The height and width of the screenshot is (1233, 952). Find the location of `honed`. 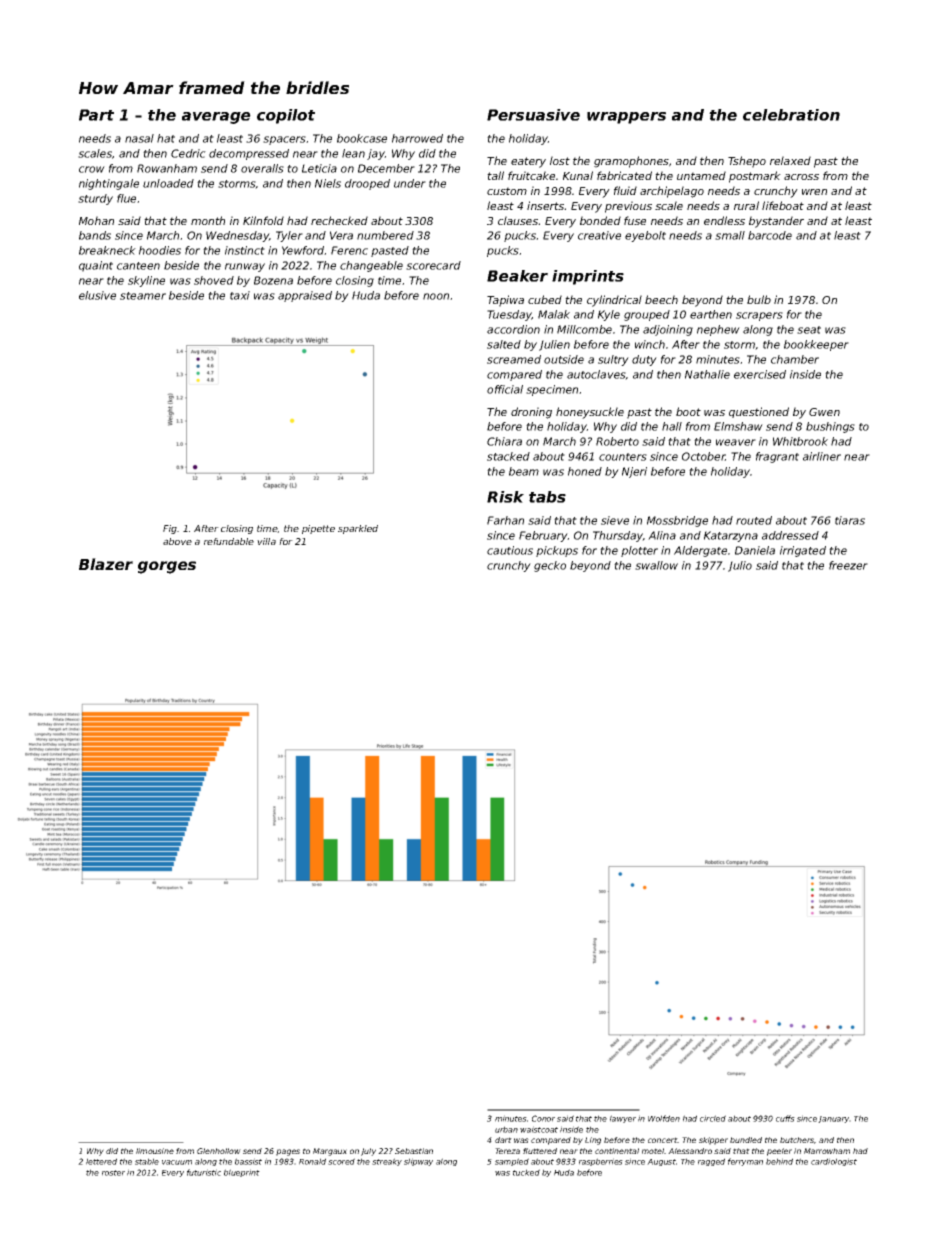

honed is located at coordinates (585, 471).
